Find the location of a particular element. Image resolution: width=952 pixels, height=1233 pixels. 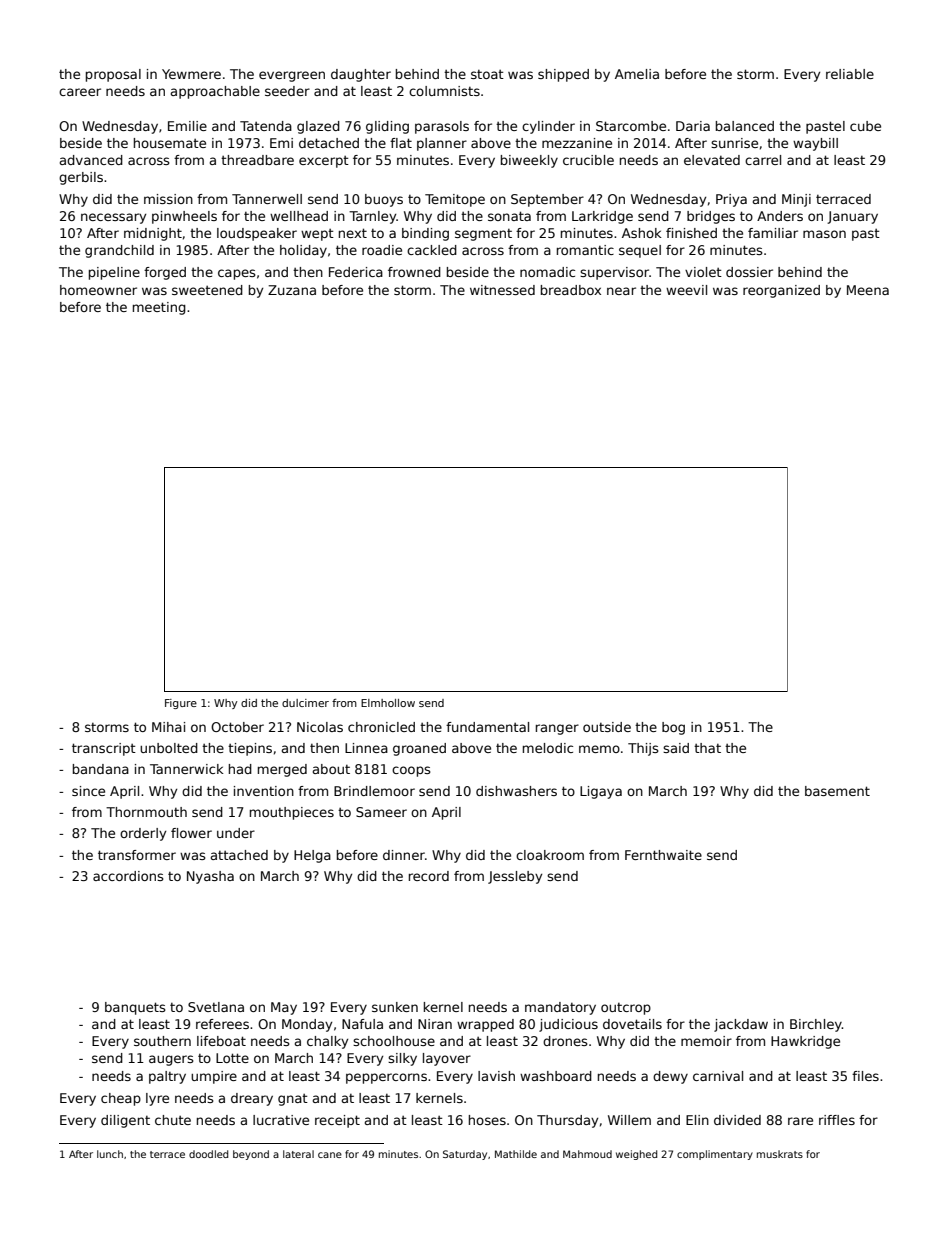

Figure is located at coordinates (181, 704).
